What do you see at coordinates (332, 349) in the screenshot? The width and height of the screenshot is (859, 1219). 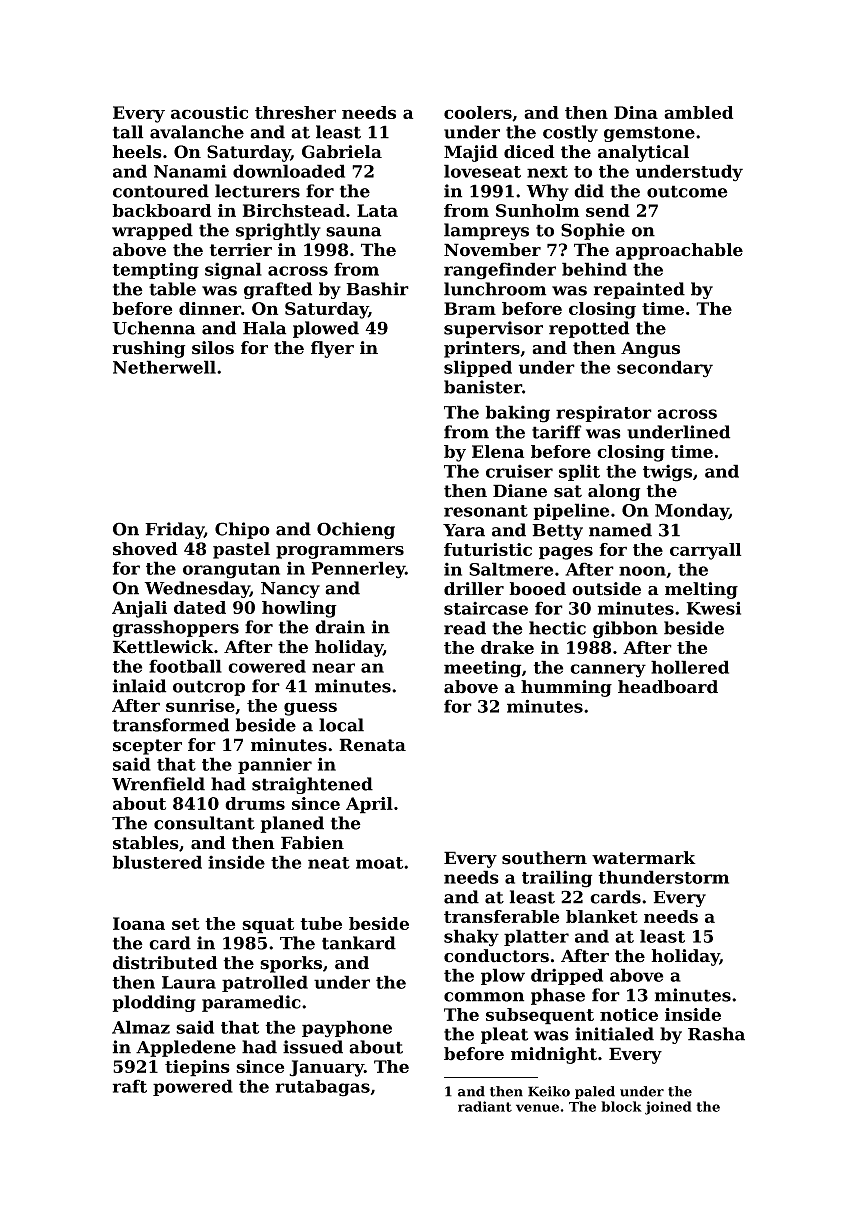 I see `flyer` at bounding box center [332, 349].
